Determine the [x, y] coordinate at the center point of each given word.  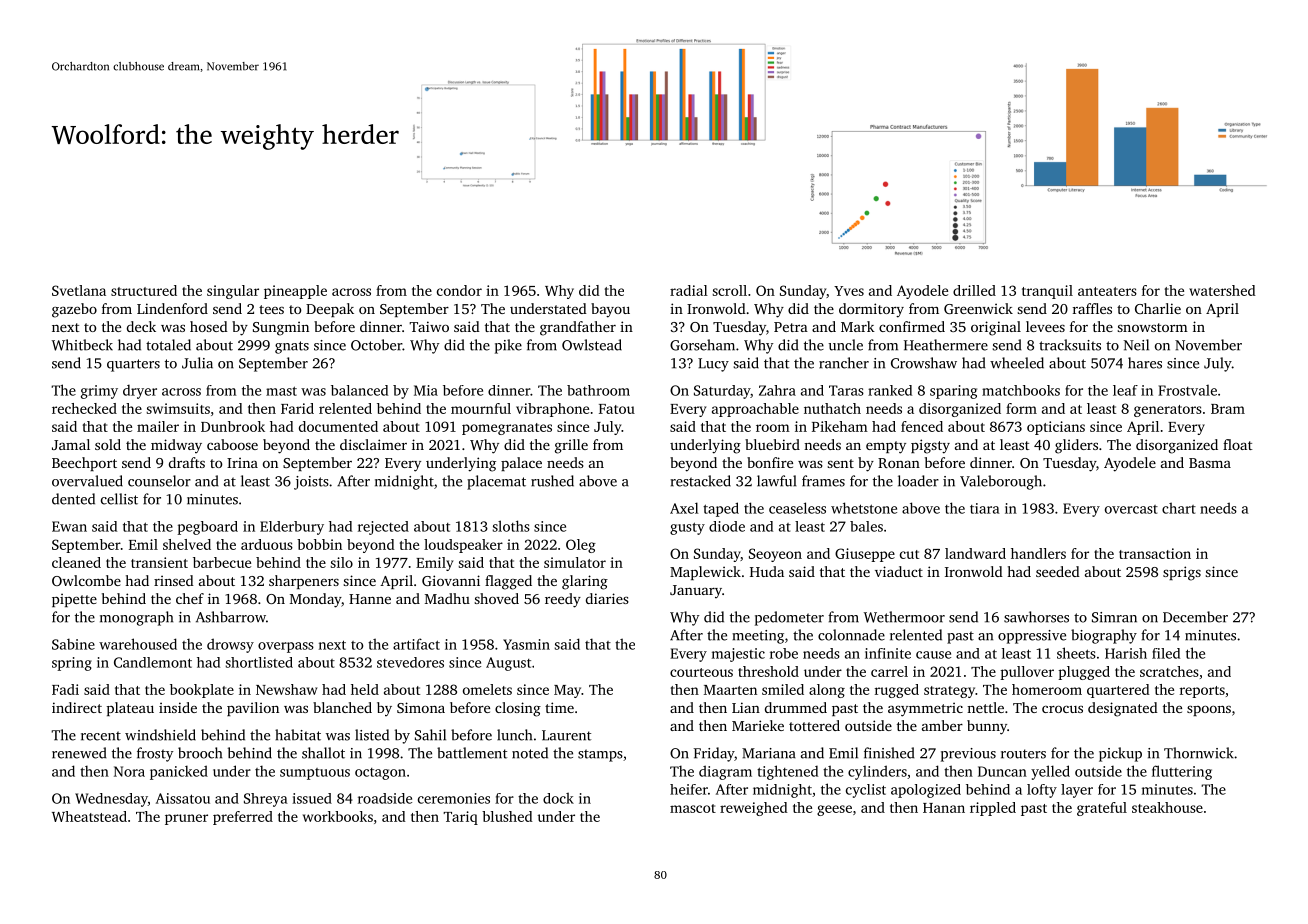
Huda [767, 571]
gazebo [74, 310]
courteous [701, 672]
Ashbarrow [231, 617]
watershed [1222, 290]
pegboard [207, 528]
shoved [496, 598]
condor [459, 290]
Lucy [713, 365]
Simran [1114, 617]
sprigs [1182, 573]
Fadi [65, 689]
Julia [197, 363]
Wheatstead [89, 816]
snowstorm [1152, 327]
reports [1202, 692]
